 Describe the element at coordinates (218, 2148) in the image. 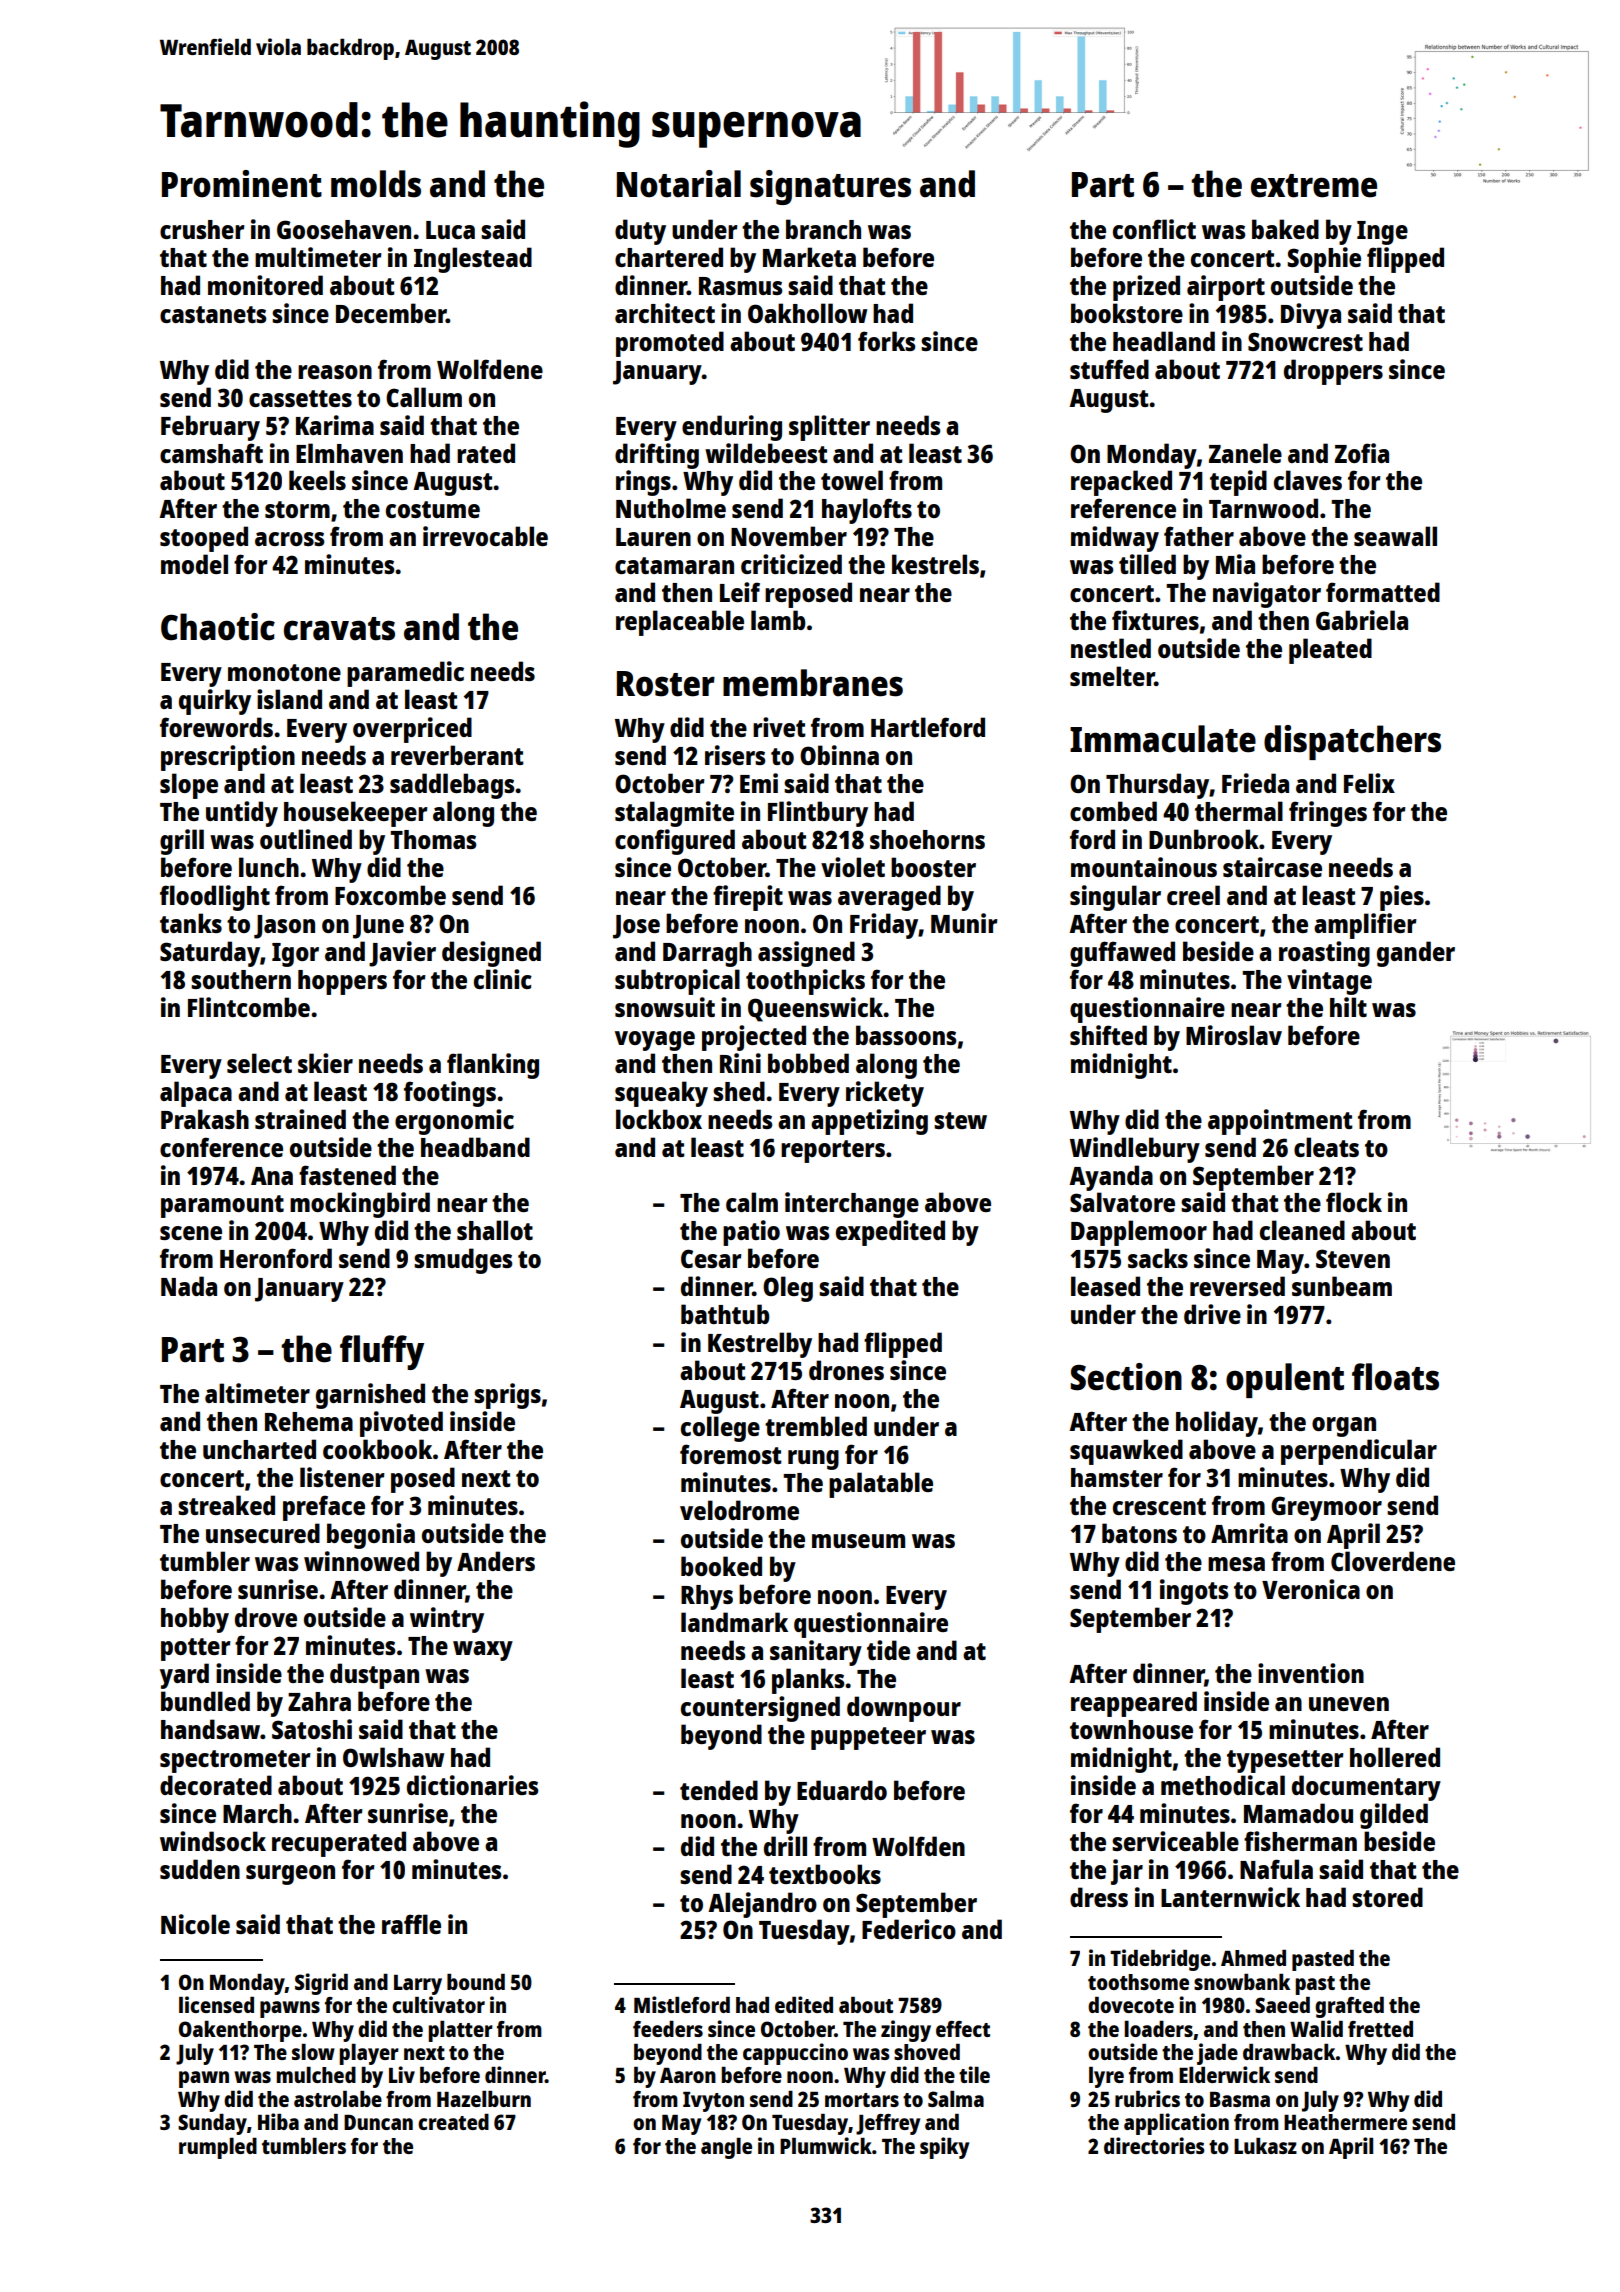

I see `rumpled` at that location.
